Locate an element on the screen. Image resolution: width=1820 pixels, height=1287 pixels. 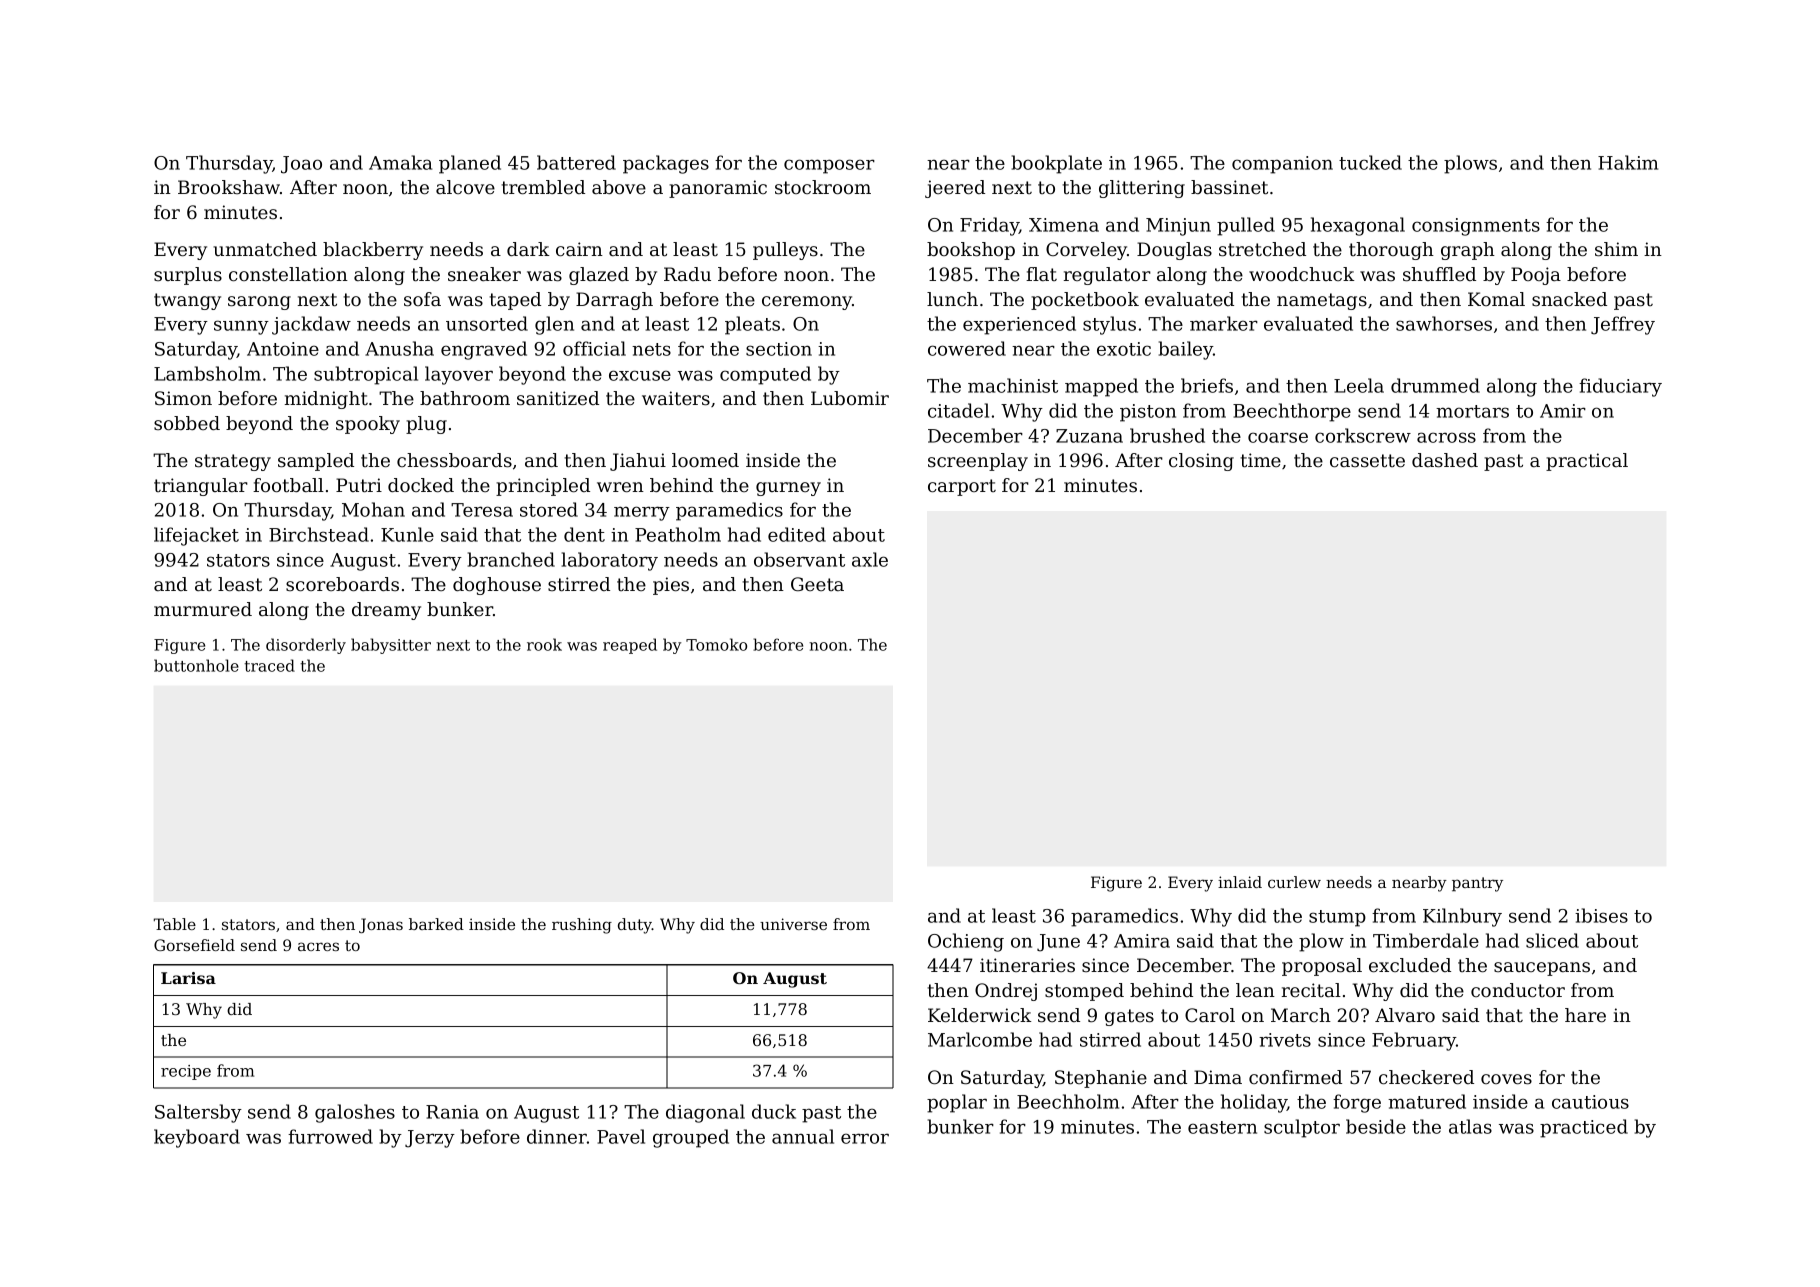
Lubomir is located at coordinates (850, 398).
